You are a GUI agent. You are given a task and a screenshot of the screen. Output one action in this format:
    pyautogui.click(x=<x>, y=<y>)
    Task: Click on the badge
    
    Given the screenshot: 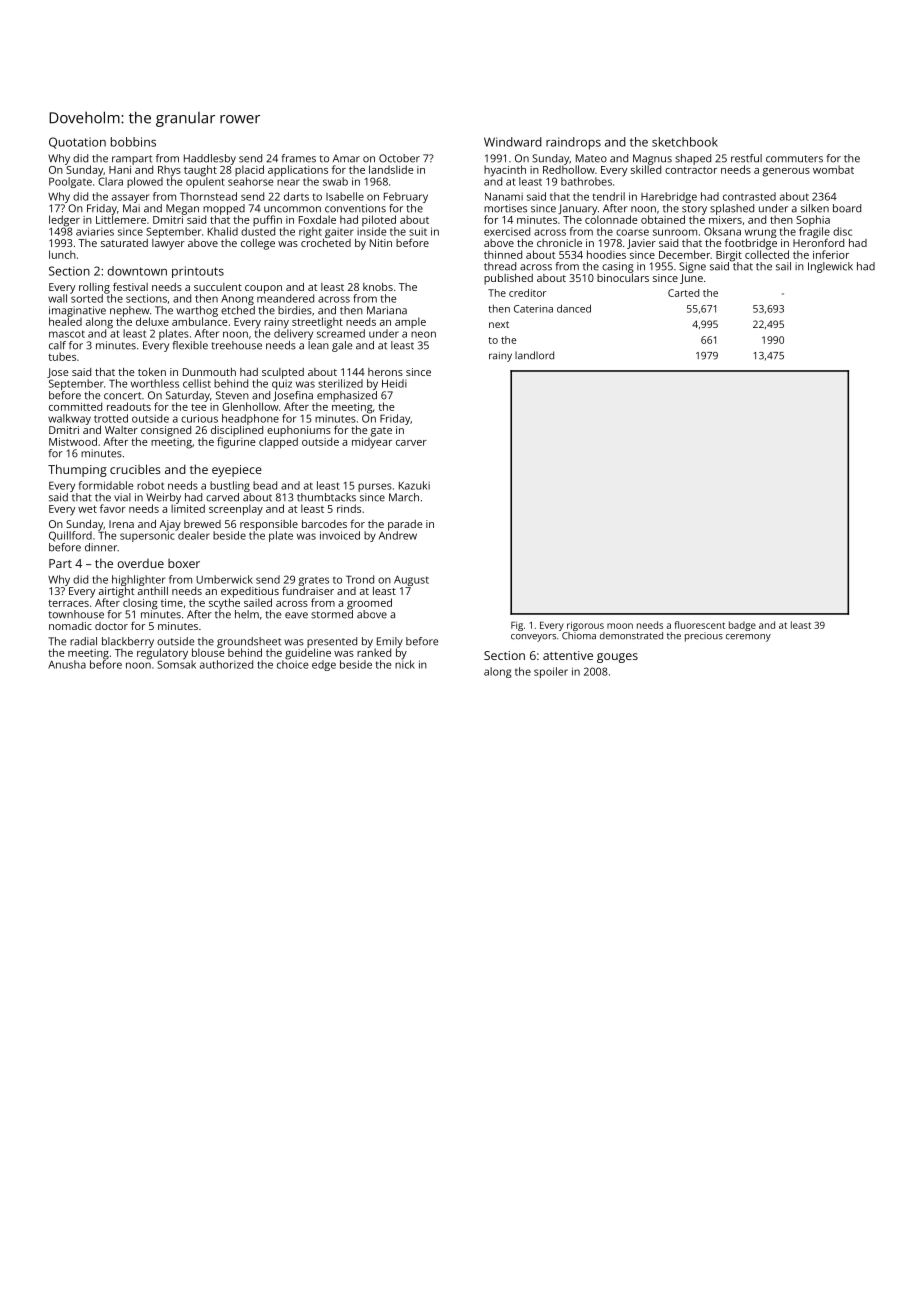 What is the action you would take?
    pyautogui.click(x=742, y=626)
